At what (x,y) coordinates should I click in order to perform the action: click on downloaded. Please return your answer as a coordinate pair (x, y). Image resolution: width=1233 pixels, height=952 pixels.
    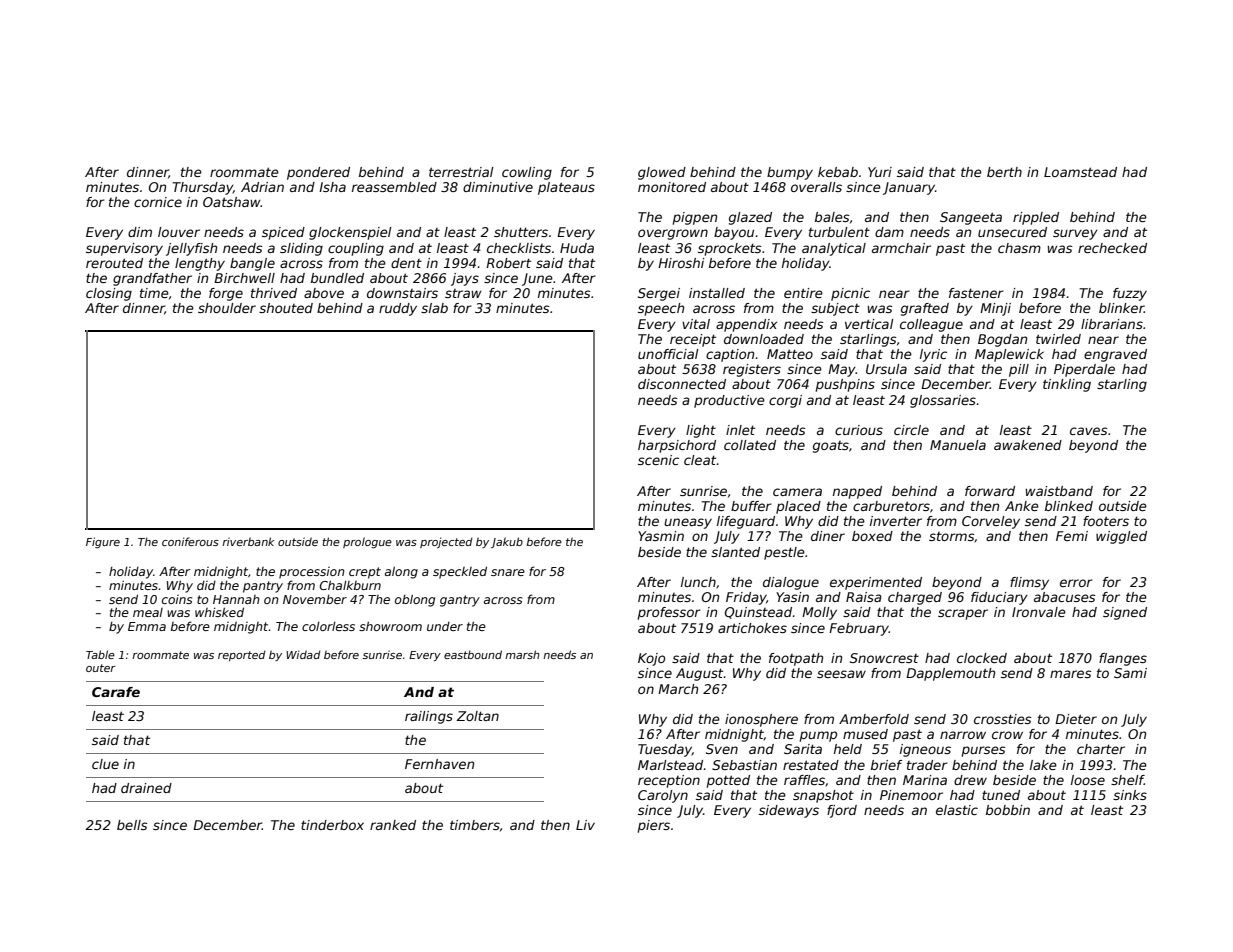
    Looking at the image, I should click on (764, 339).
